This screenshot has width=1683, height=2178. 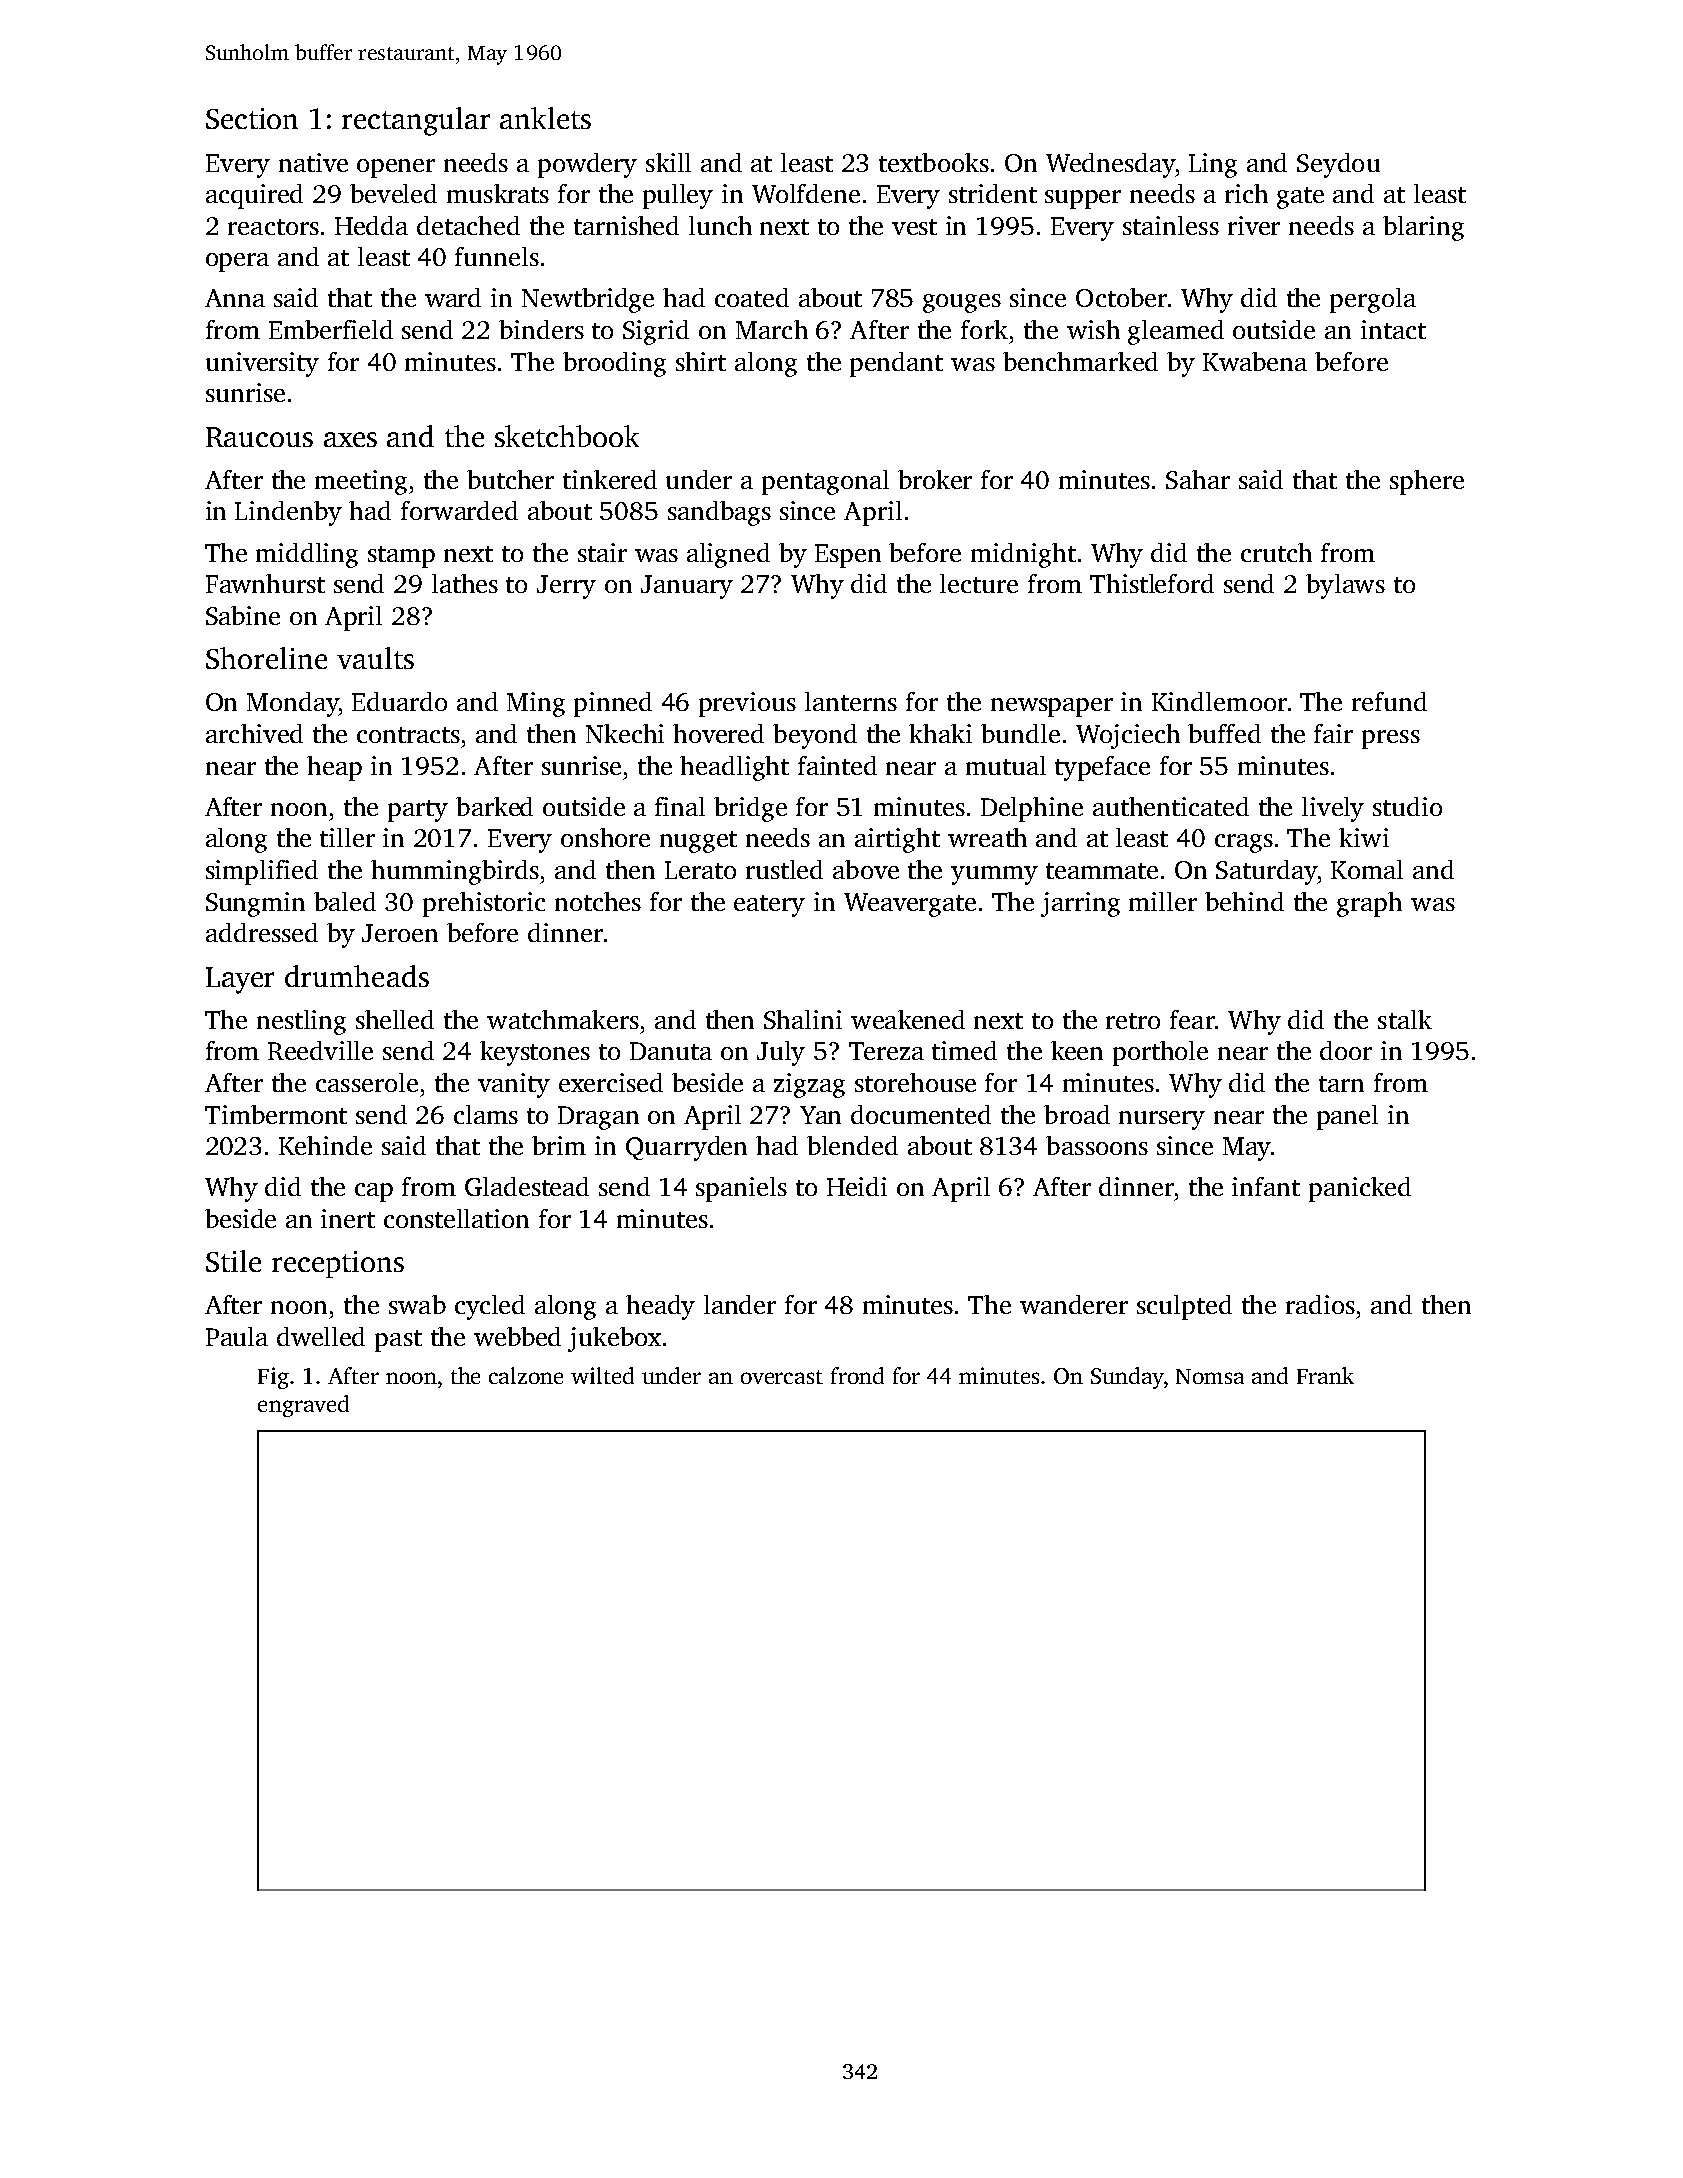 What do you see at coordinates (490, 1307) in the screenshot?
I see `cycled` at bounding box center [490, 1307].
